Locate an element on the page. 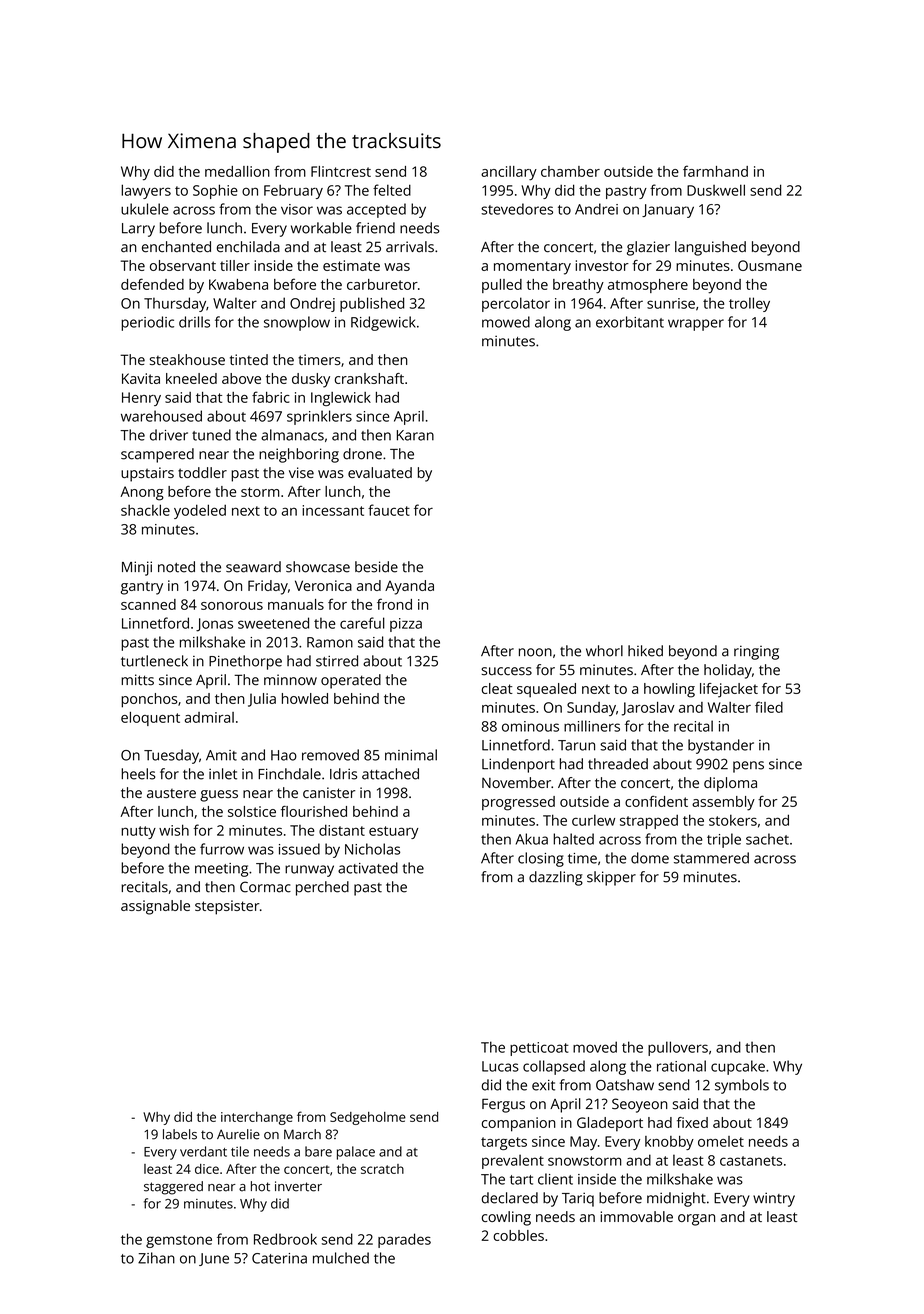 This document has height=1314, width=924. Flintcrest is located at coordinates (341, 171).
